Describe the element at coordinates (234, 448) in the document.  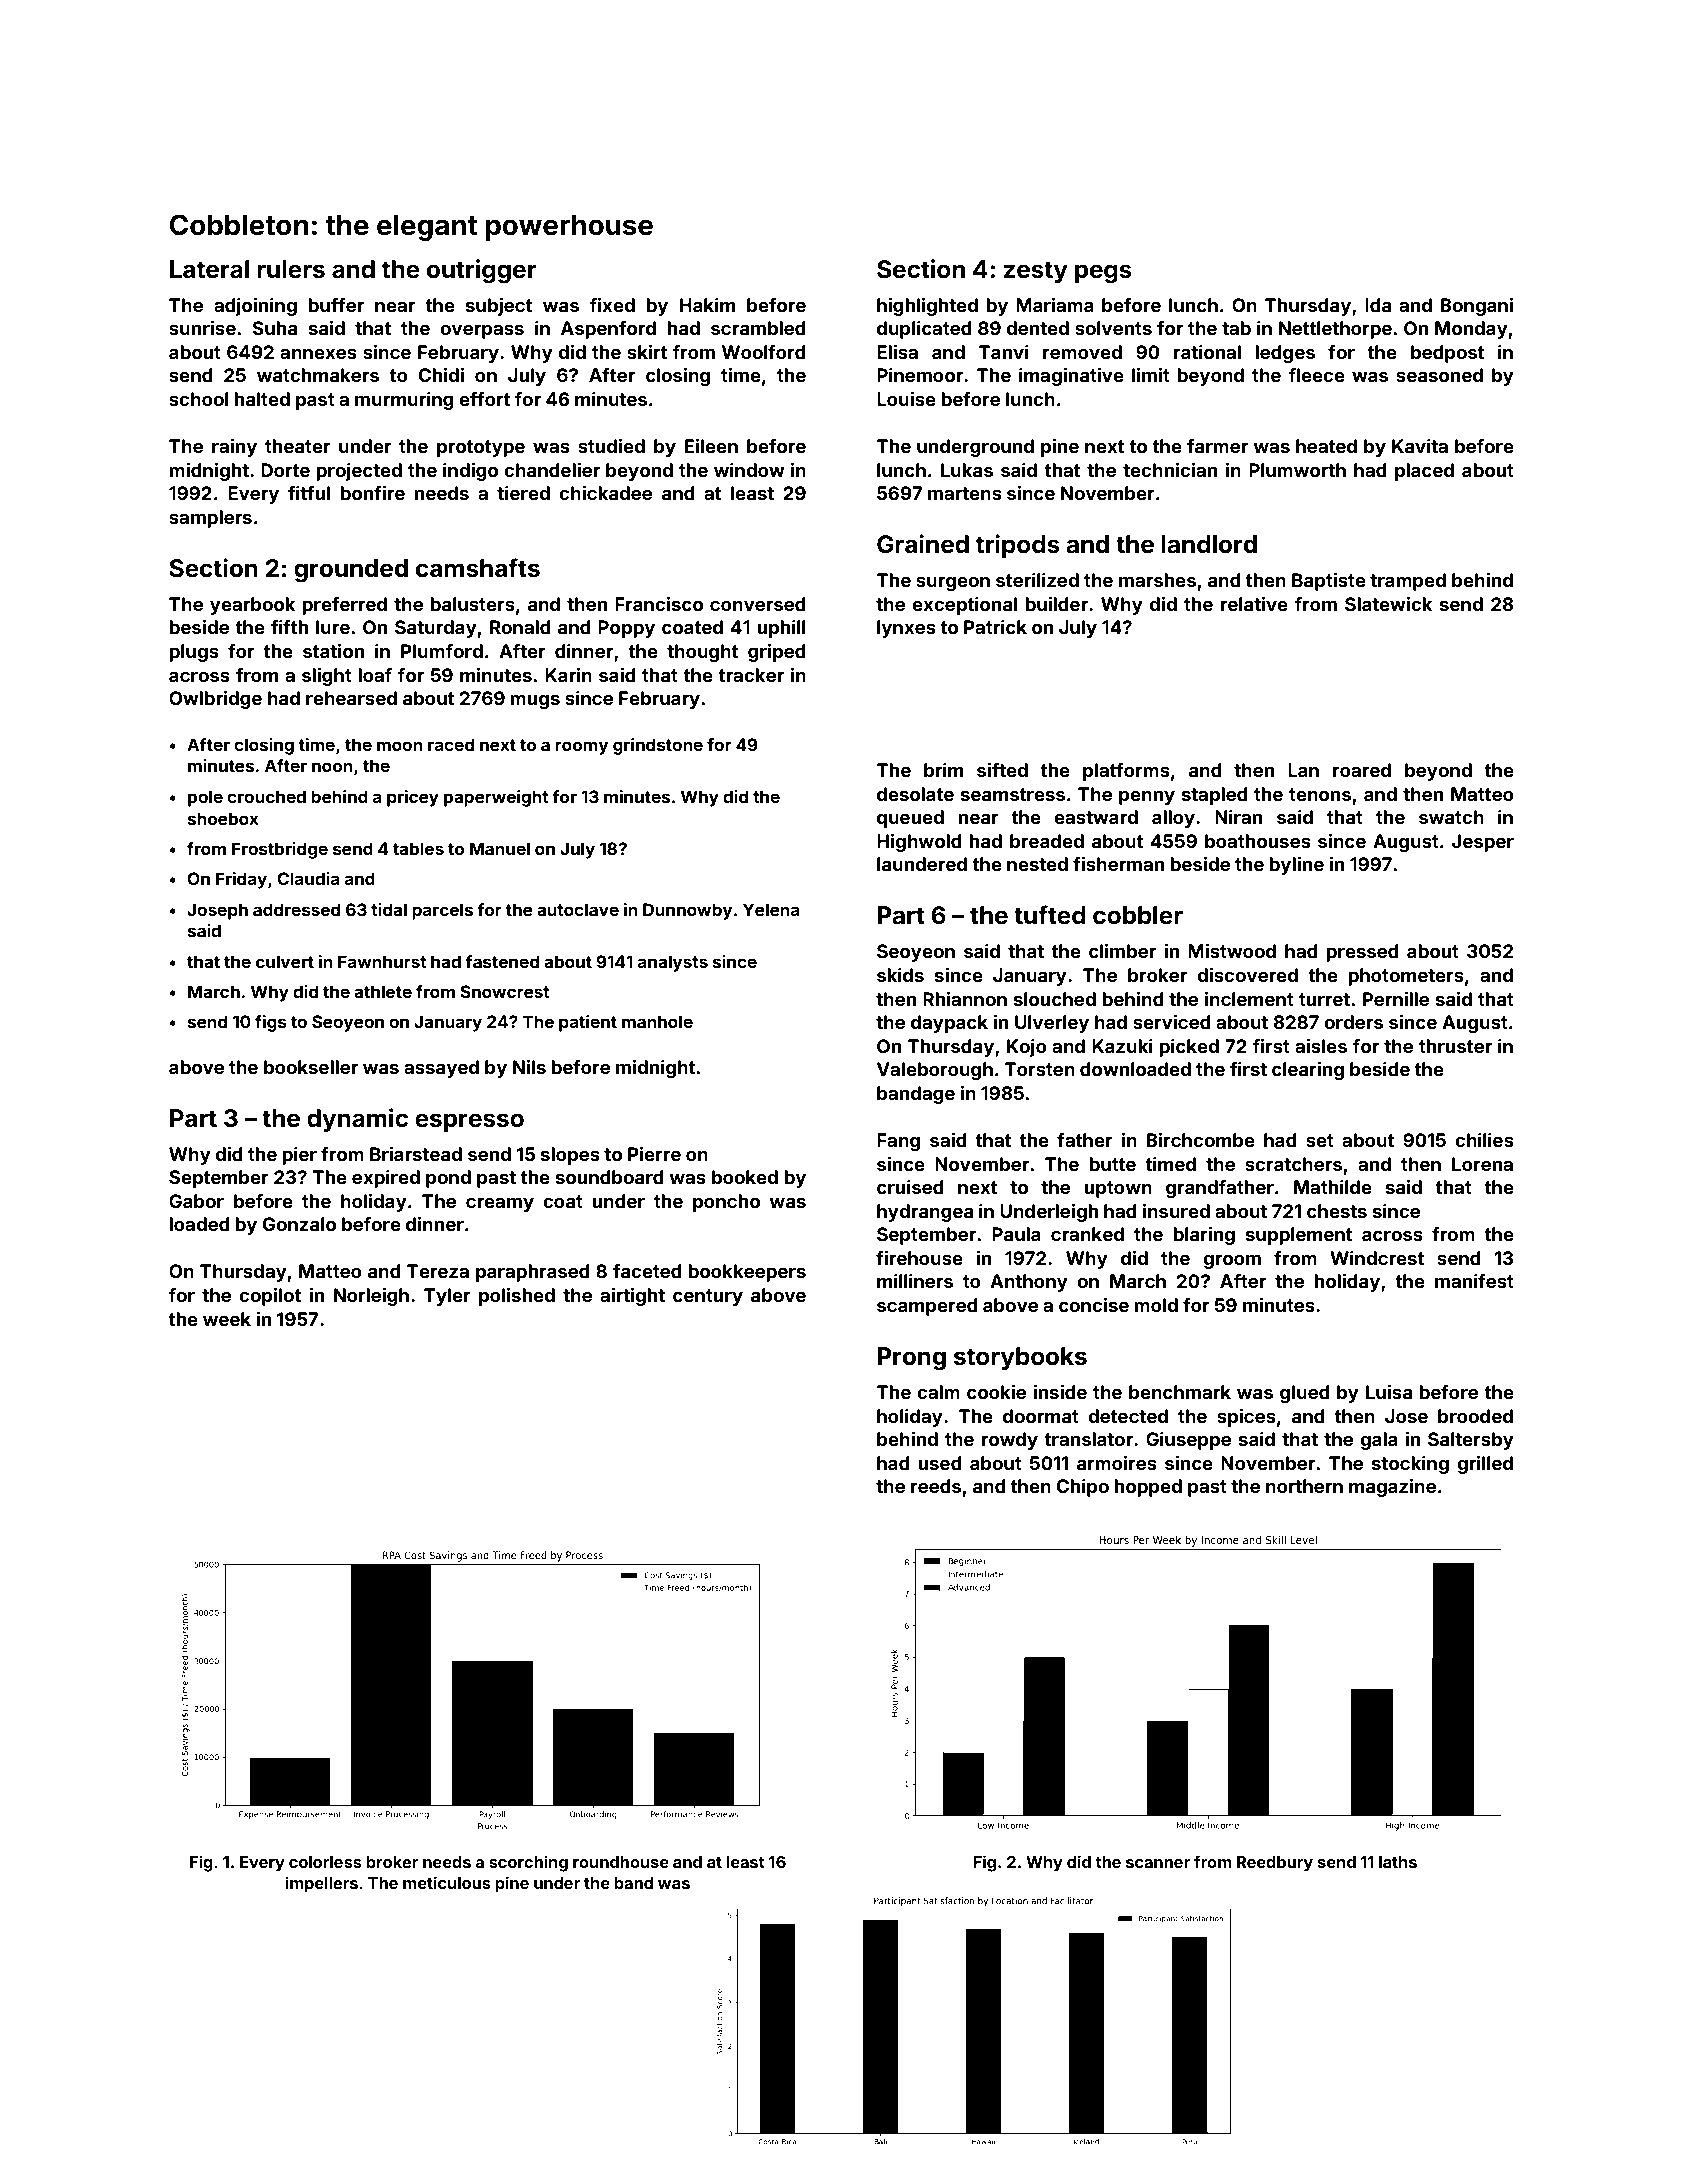
I see `rainy` at that location.
